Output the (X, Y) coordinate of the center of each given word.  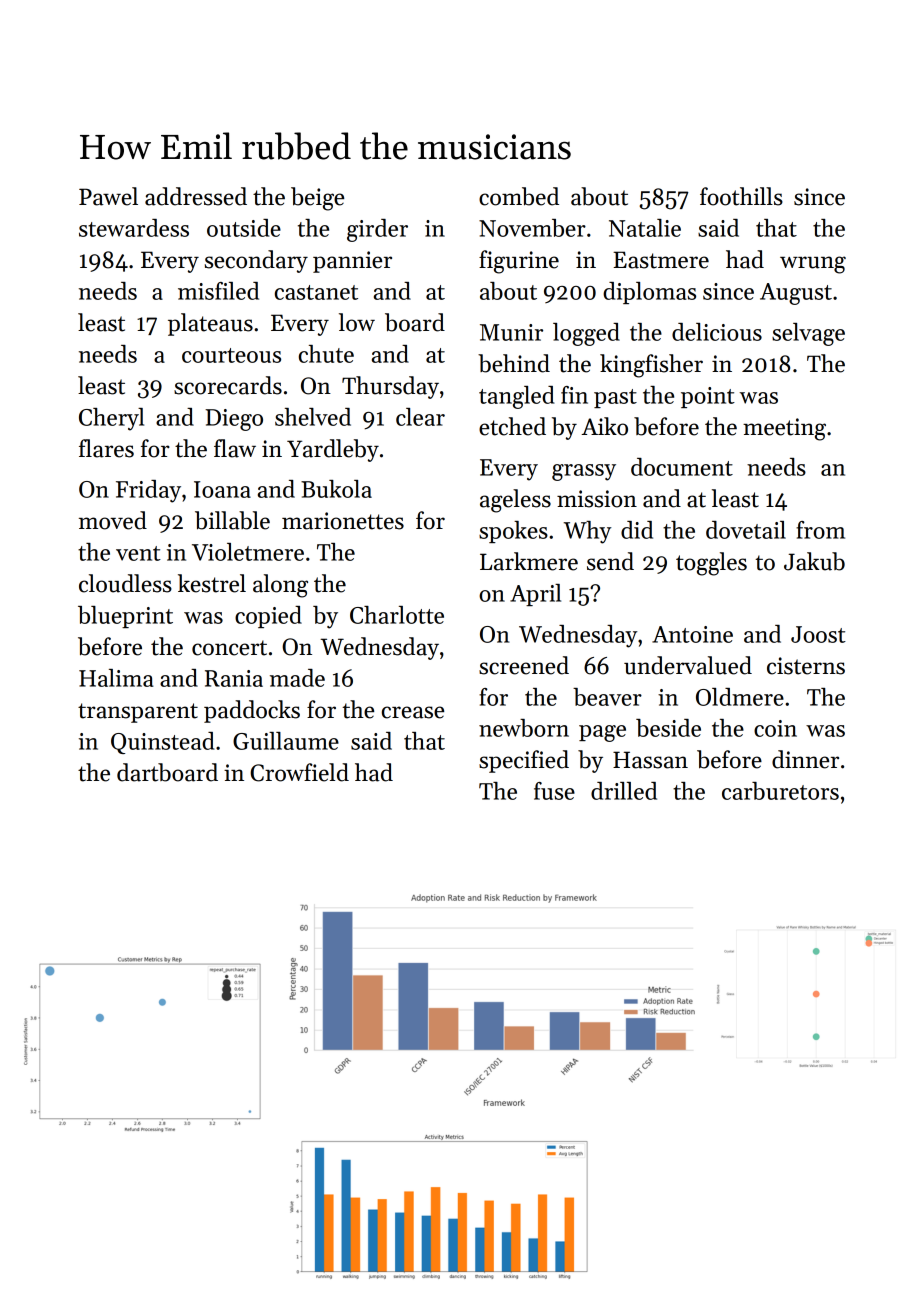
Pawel (108, 196)
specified (524, 761)
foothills (741, 196)
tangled (517, 397)
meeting (784, 429)
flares (106, 448)
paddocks (252, 711)
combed (519, 196)
